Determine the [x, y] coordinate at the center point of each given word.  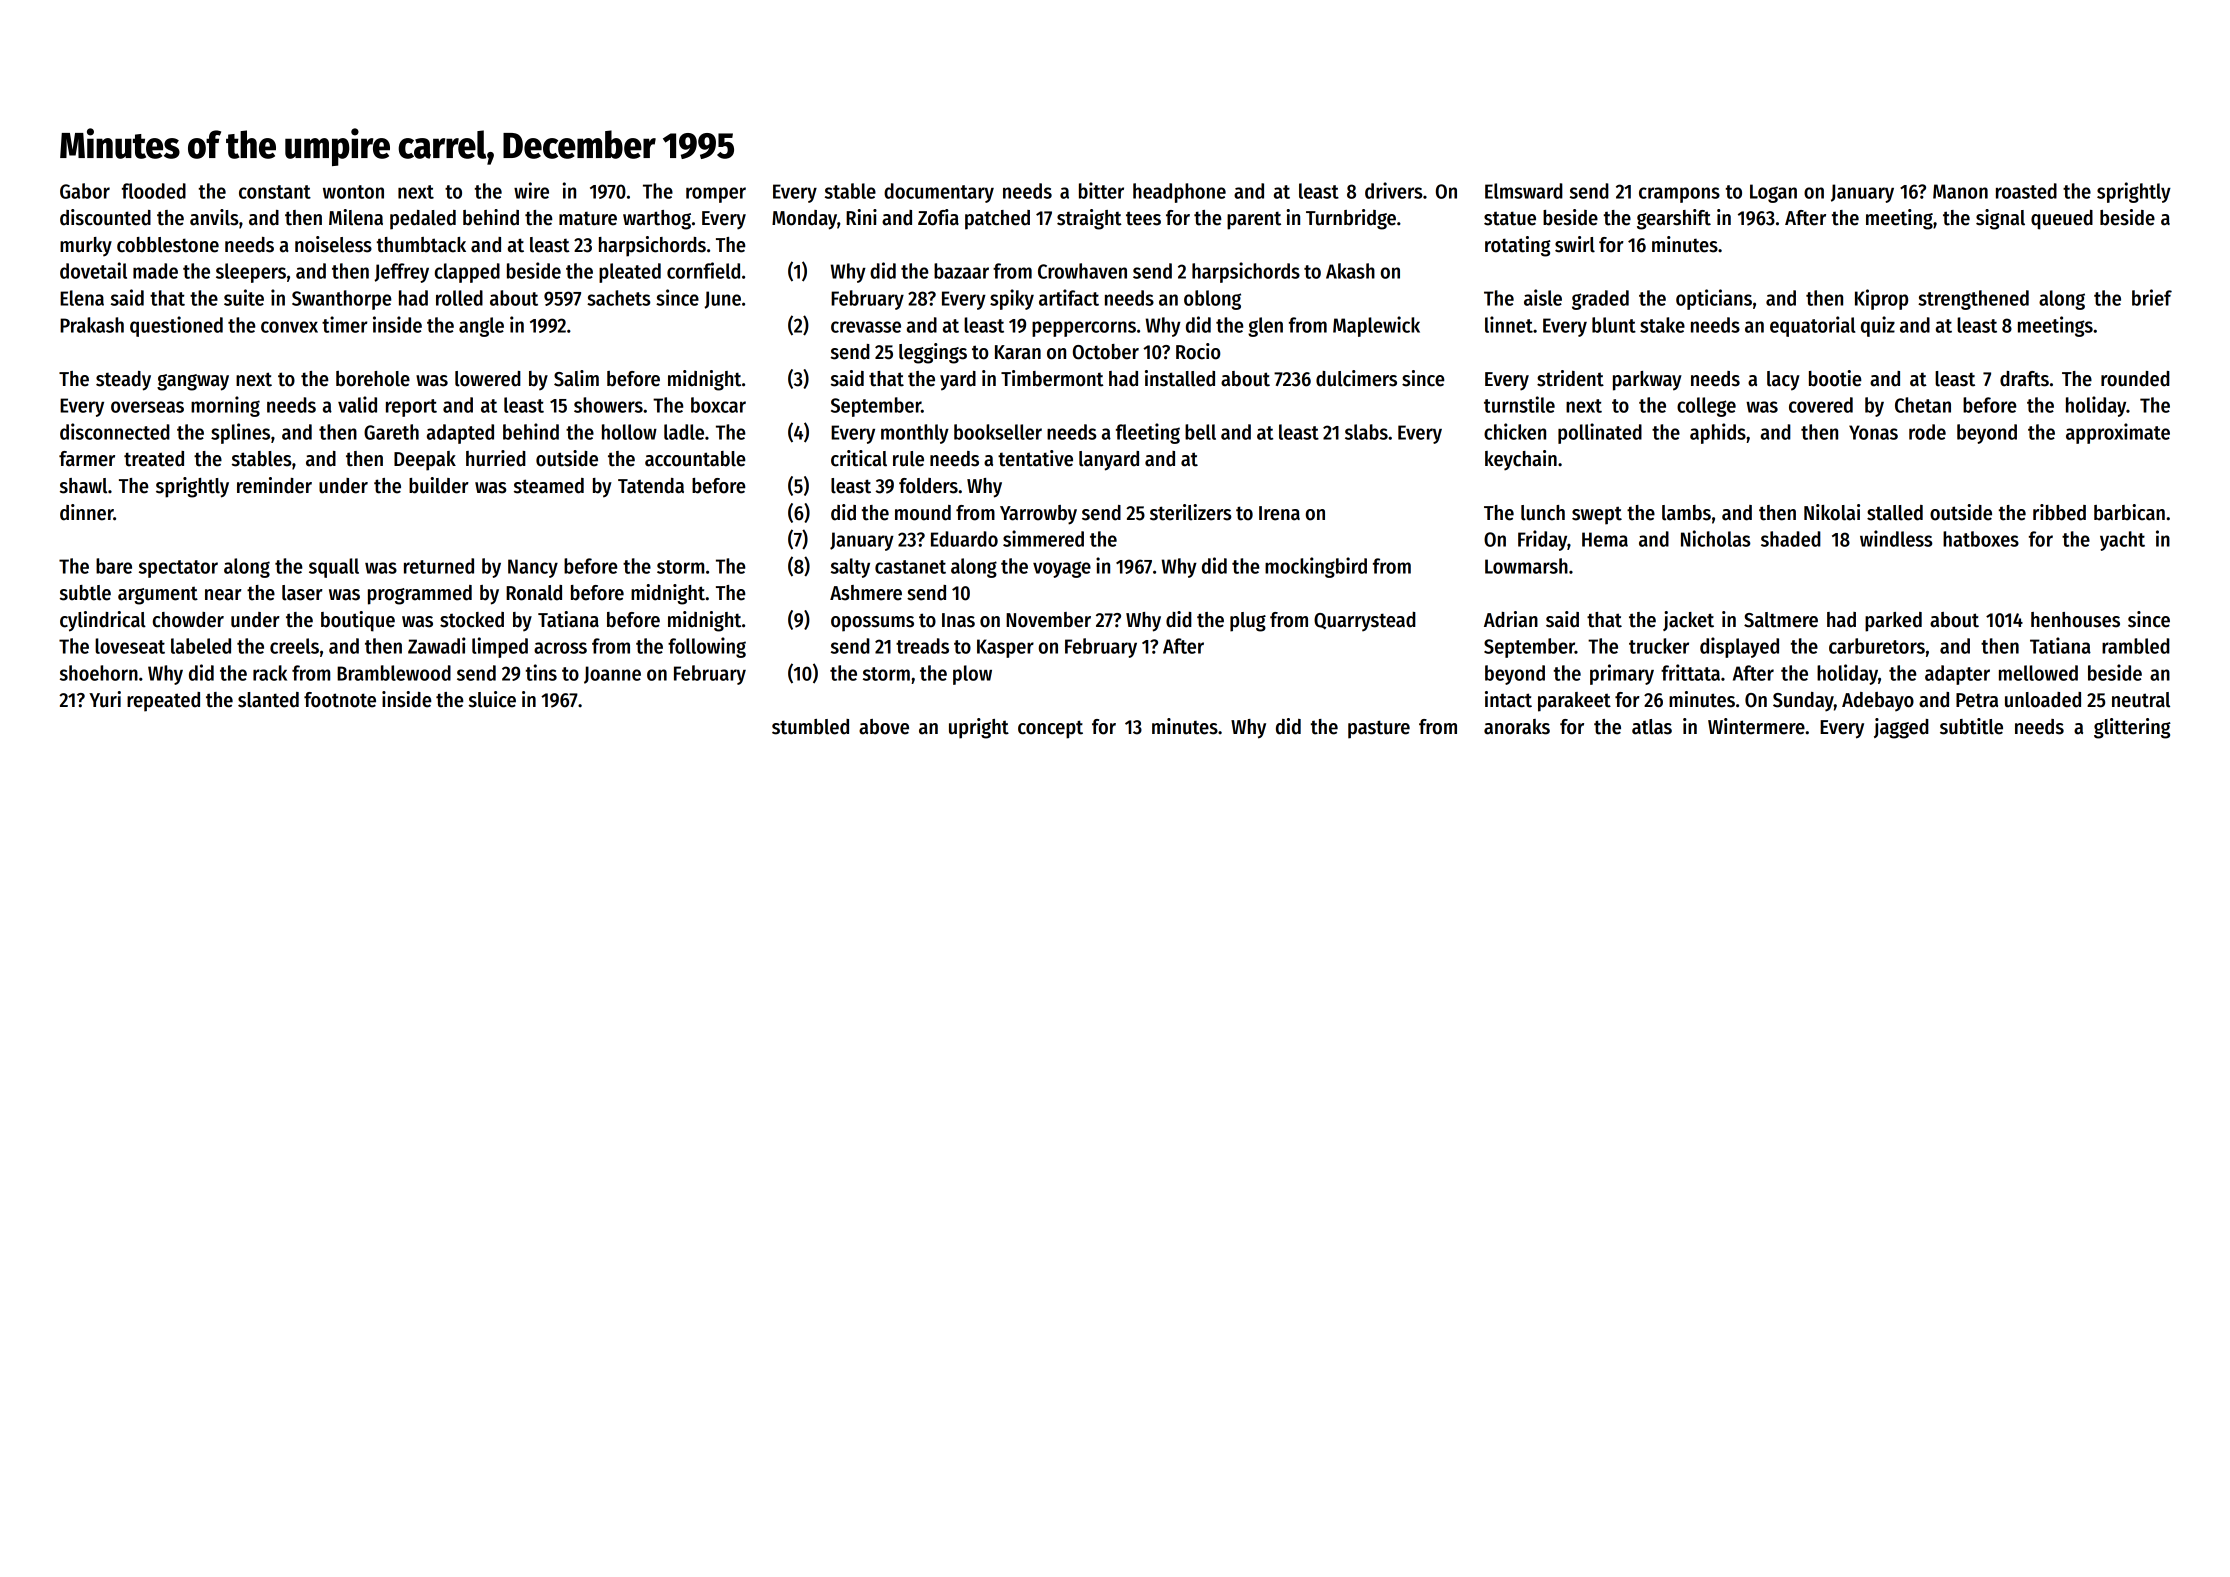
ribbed [2059, 512]
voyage [1062, 569]
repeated [163, 702]
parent [1254, 220]
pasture [1379, 729]
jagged [1901, 728]
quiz [1878, 326]
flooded [154, 191]
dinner [86, 512]
